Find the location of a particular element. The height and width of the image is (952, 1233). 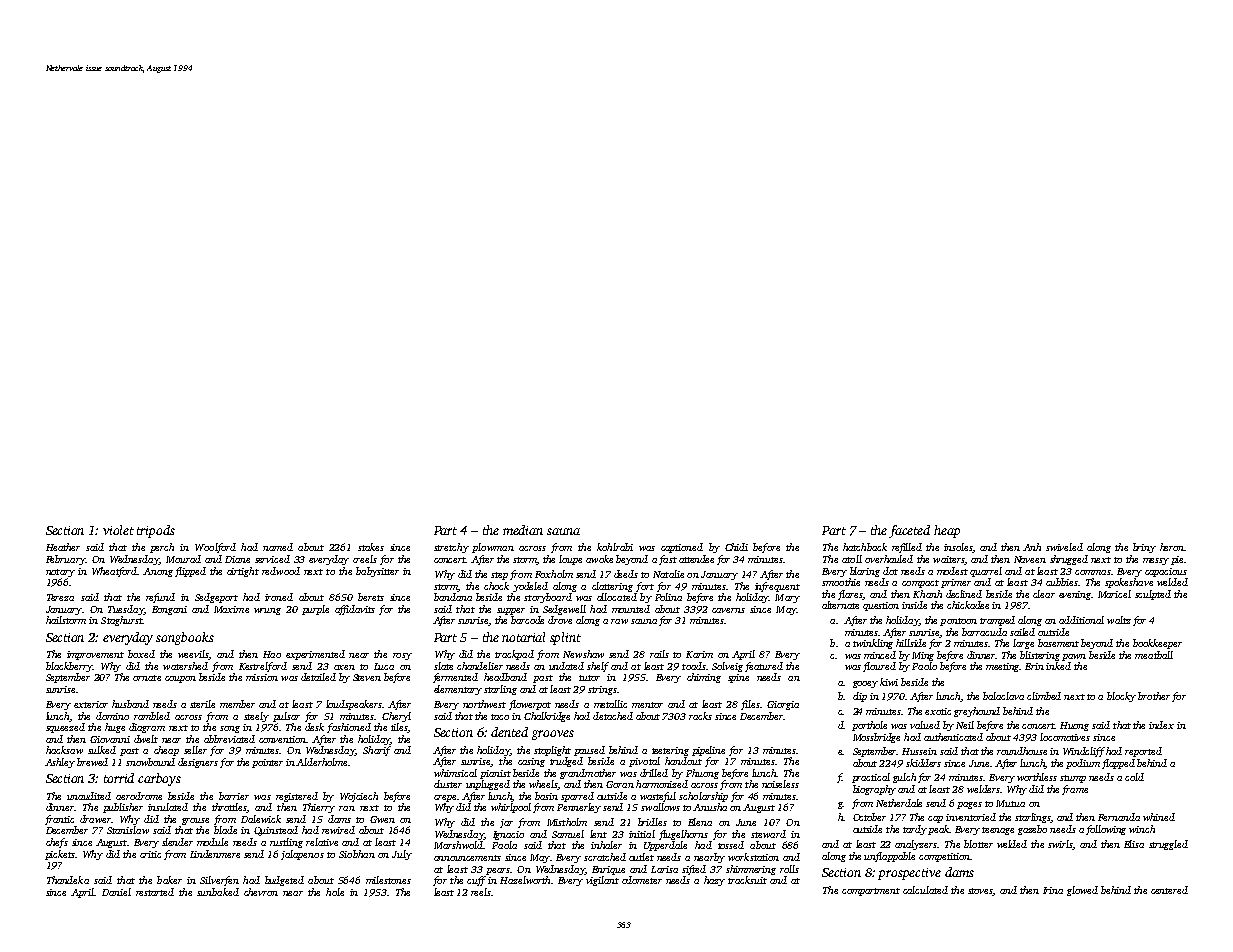

median is located at coordinates (523, 530).
